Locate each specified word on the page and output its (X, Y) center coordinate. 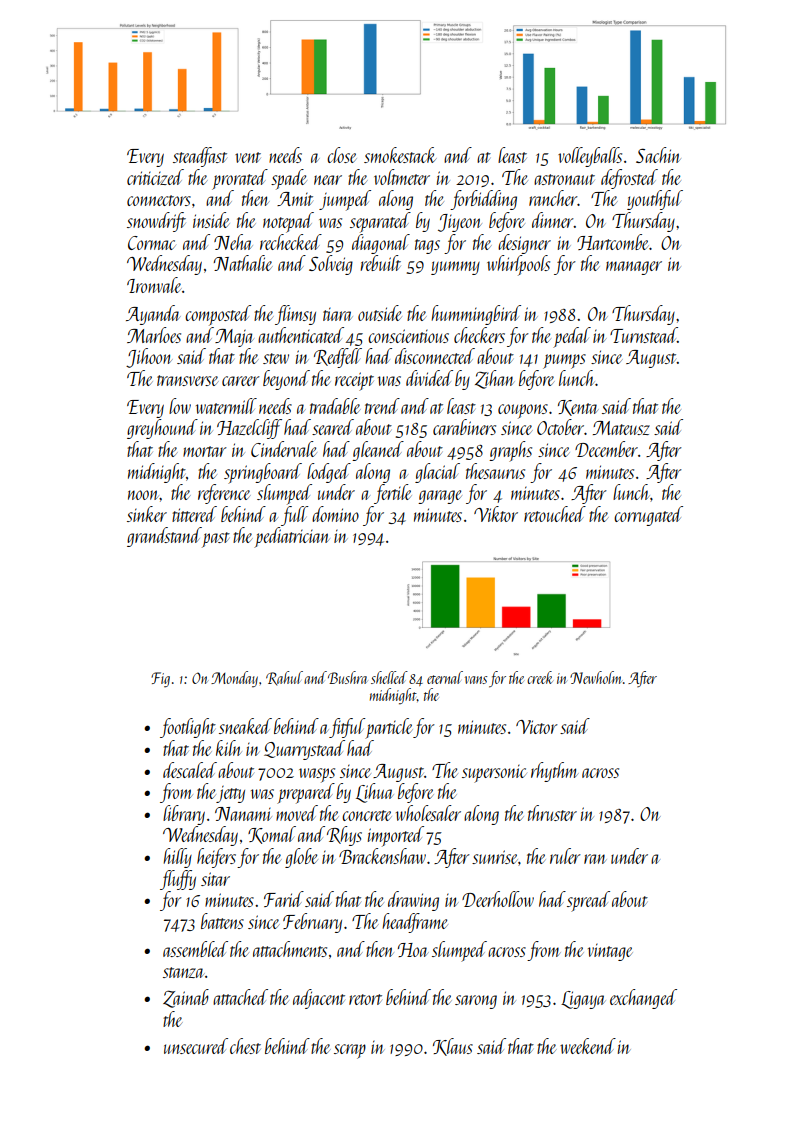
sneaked (245, 726)
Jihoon (149, 358)
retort (365, 999)
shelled (389, 677)
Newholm (596, 677)
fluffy (178, 880)
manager (634, 268)
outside (380, 313)
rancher (553, 198)
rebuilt (380, 263)
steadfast (200, 157)
